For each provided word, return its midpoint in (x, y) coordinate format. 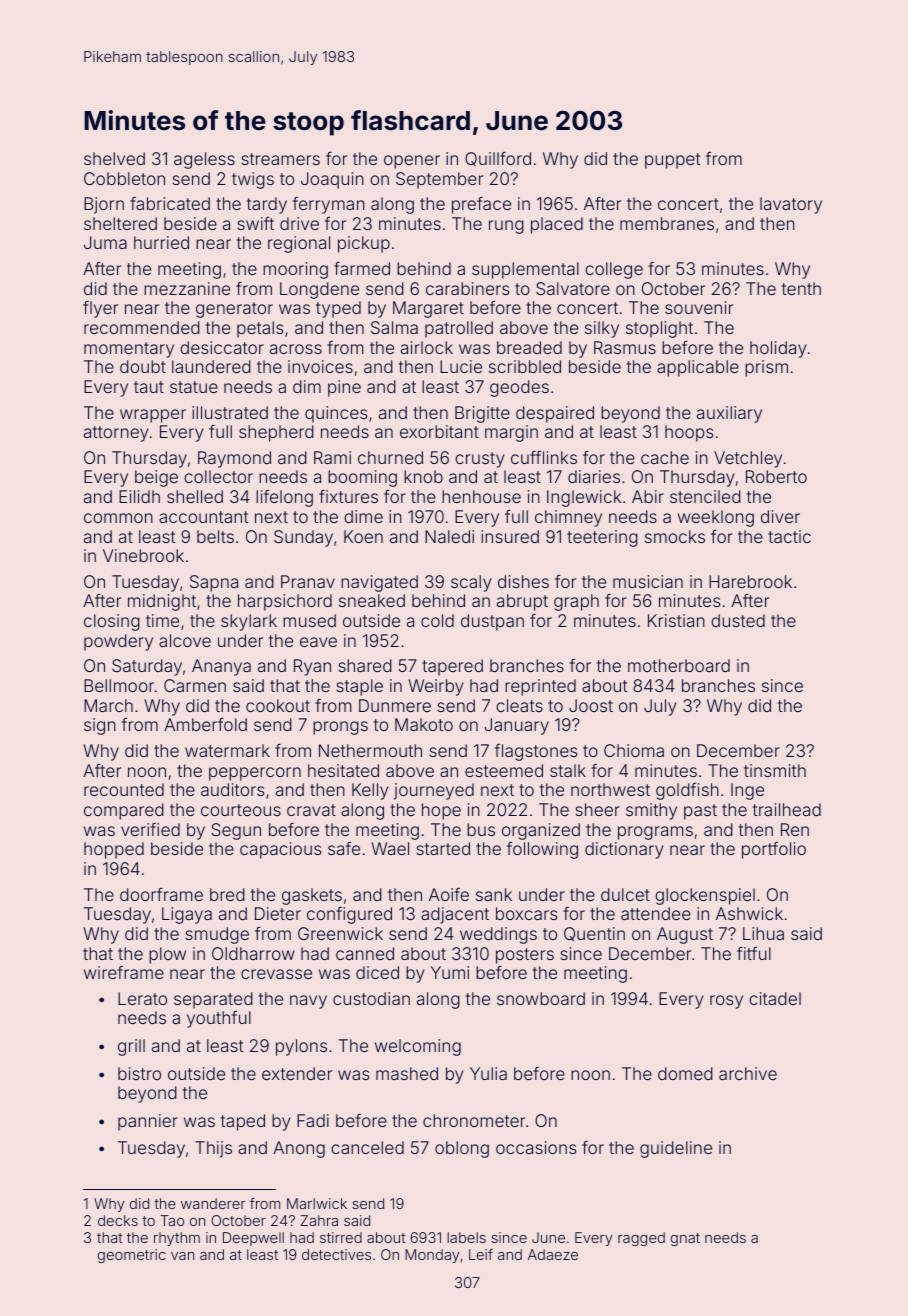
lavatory (791, 205)
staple (360, 687)
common (118, 518)
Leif (481, 1254)
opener (412, 162)
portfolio (774, 850)
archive (748, 1073)
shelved (114, 158)
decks (118, 1220)
